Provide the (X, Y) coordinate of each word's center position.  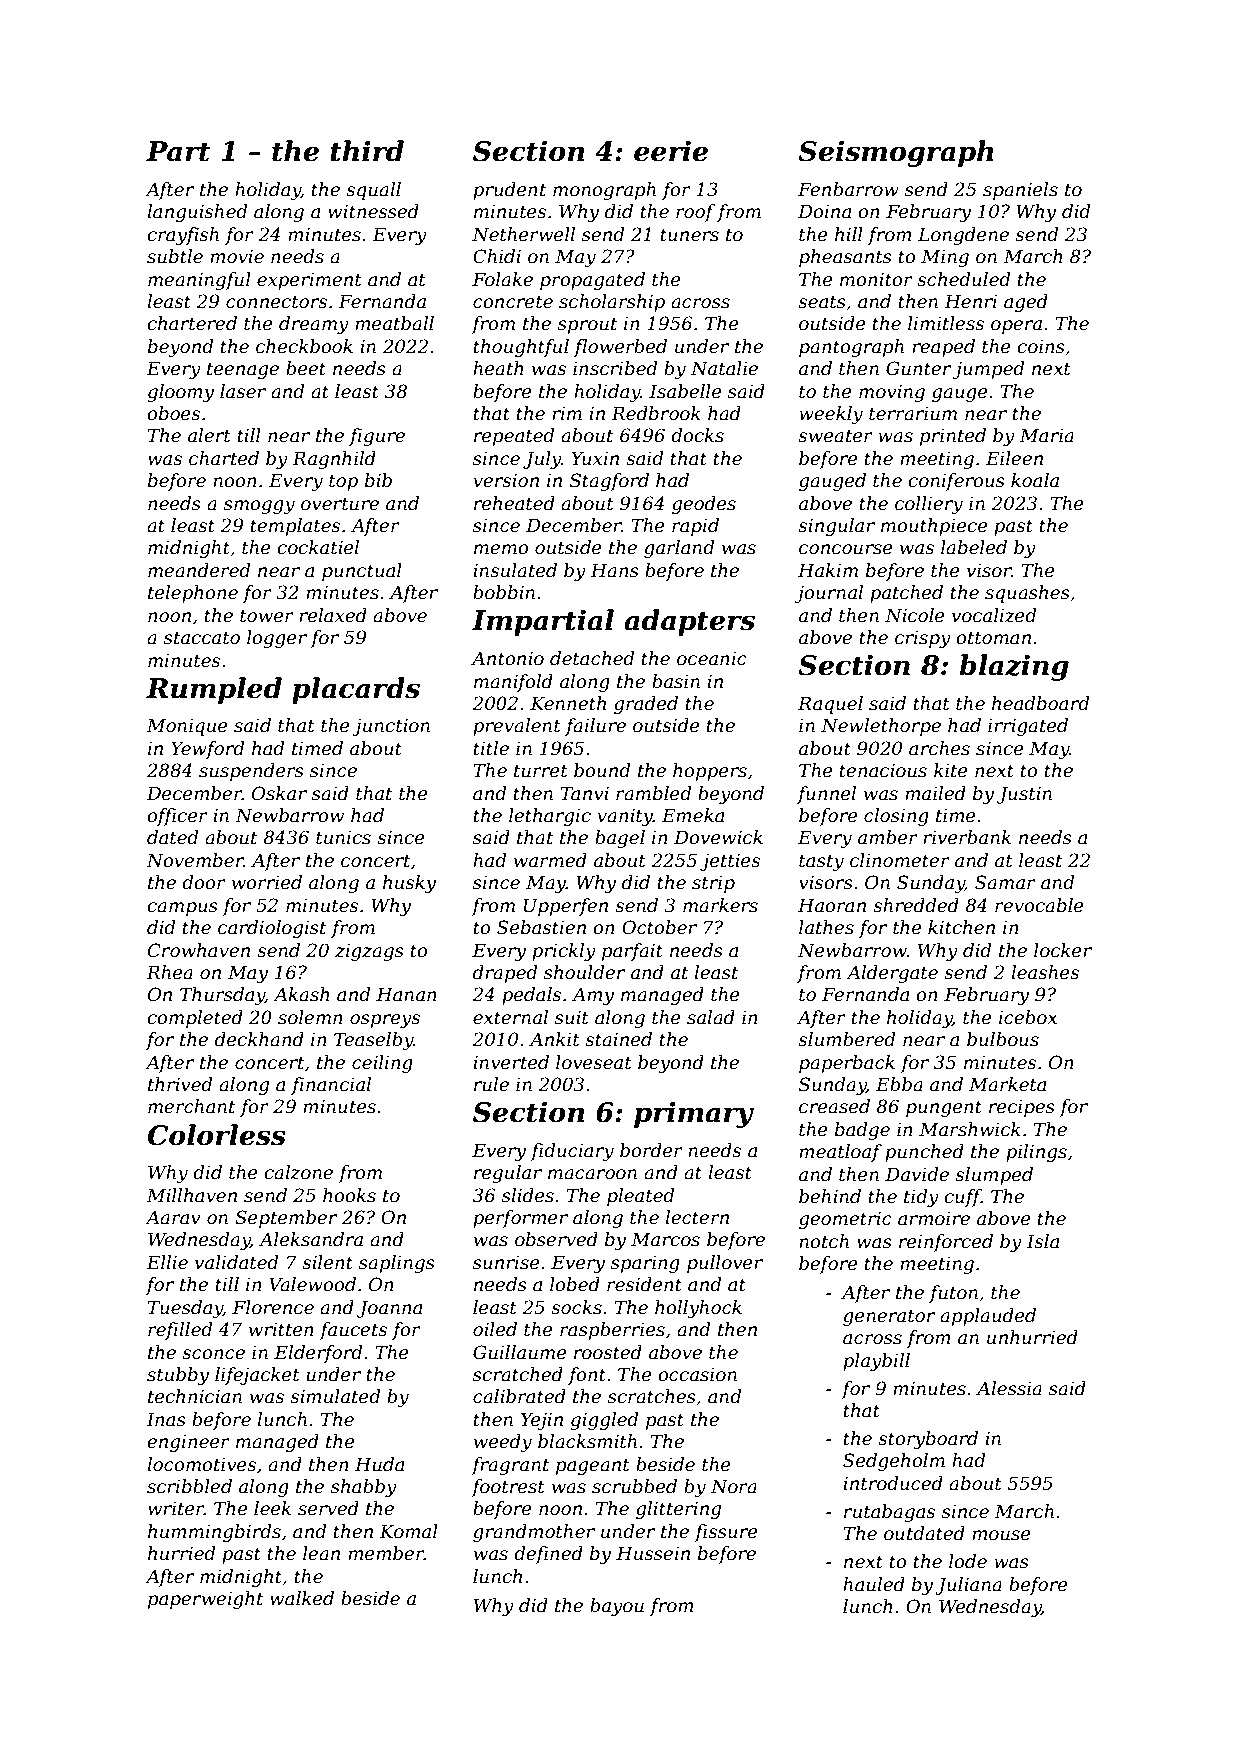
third (367, 151)
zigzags (369, 952)
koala (1035, 480)
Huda (379, 1464)
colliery (929, 505)
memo (501, 549)
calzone (298, 1172)
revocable (1039, 905)
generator (889, 1317)
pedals (531, 996)
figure (377, 437)
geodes (704, 505)
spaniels (1020, 191)
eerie (671, 151)
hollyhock (698, 1309)
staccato (202, 638)
